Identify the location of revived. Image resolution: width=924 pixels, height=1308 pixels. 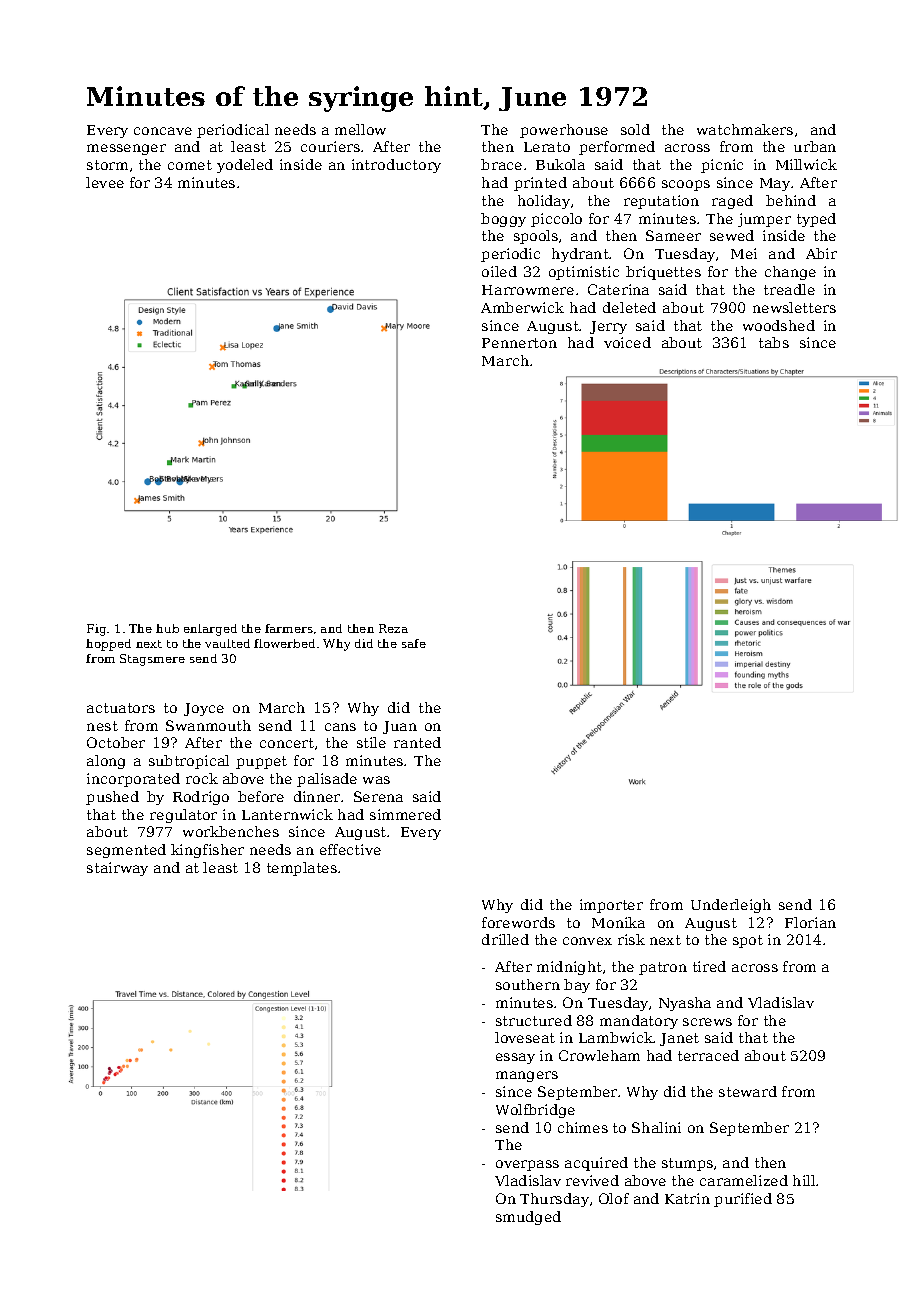
(592, 1180).
